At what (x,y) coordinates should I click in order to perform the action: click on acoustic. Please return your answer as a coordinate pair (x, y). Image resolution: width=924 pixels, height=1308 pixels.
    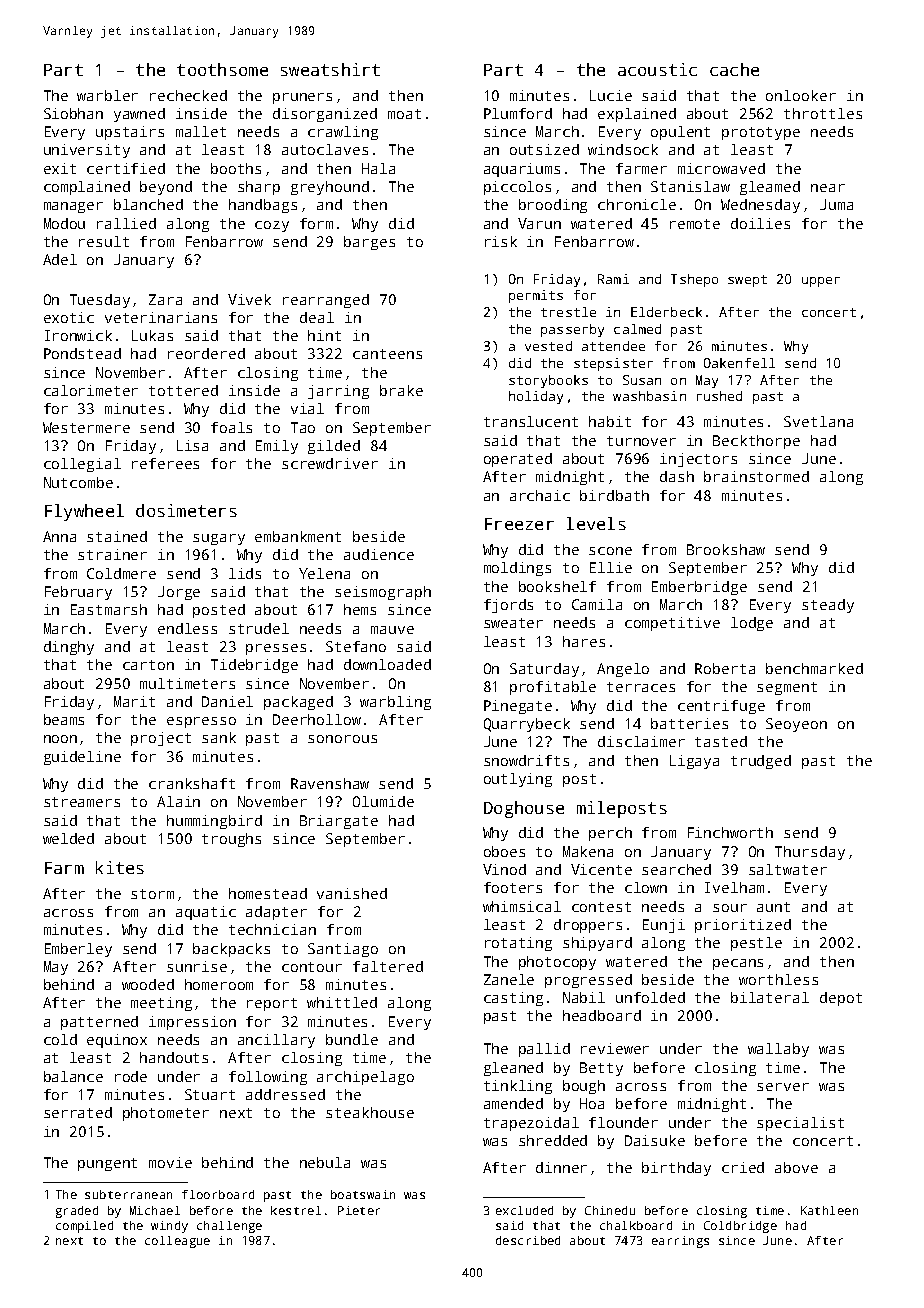
    Looking at the image, I should click on (657, 69).
